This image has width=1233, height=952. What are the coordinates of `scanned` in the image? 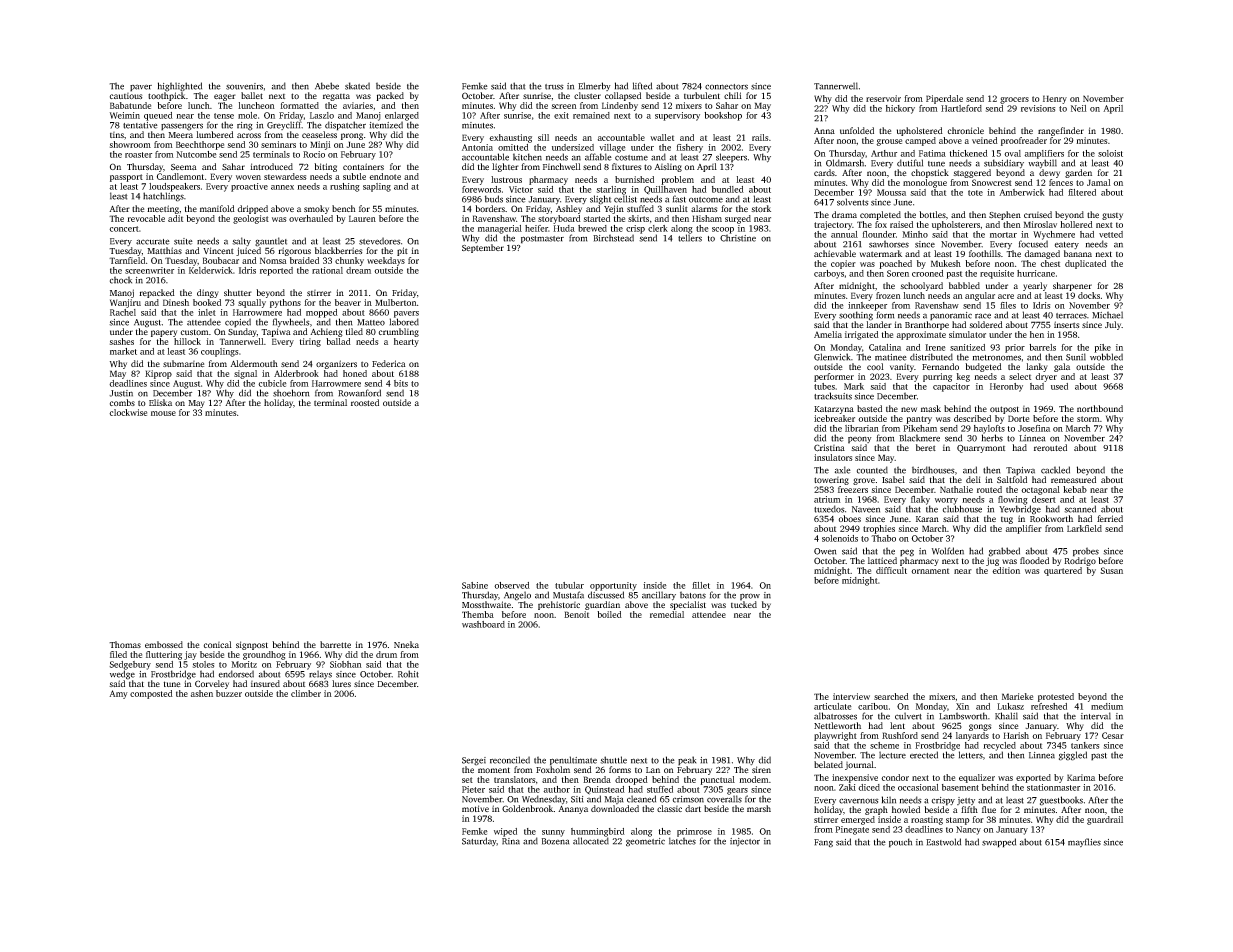 It's located at (1080, 509).
